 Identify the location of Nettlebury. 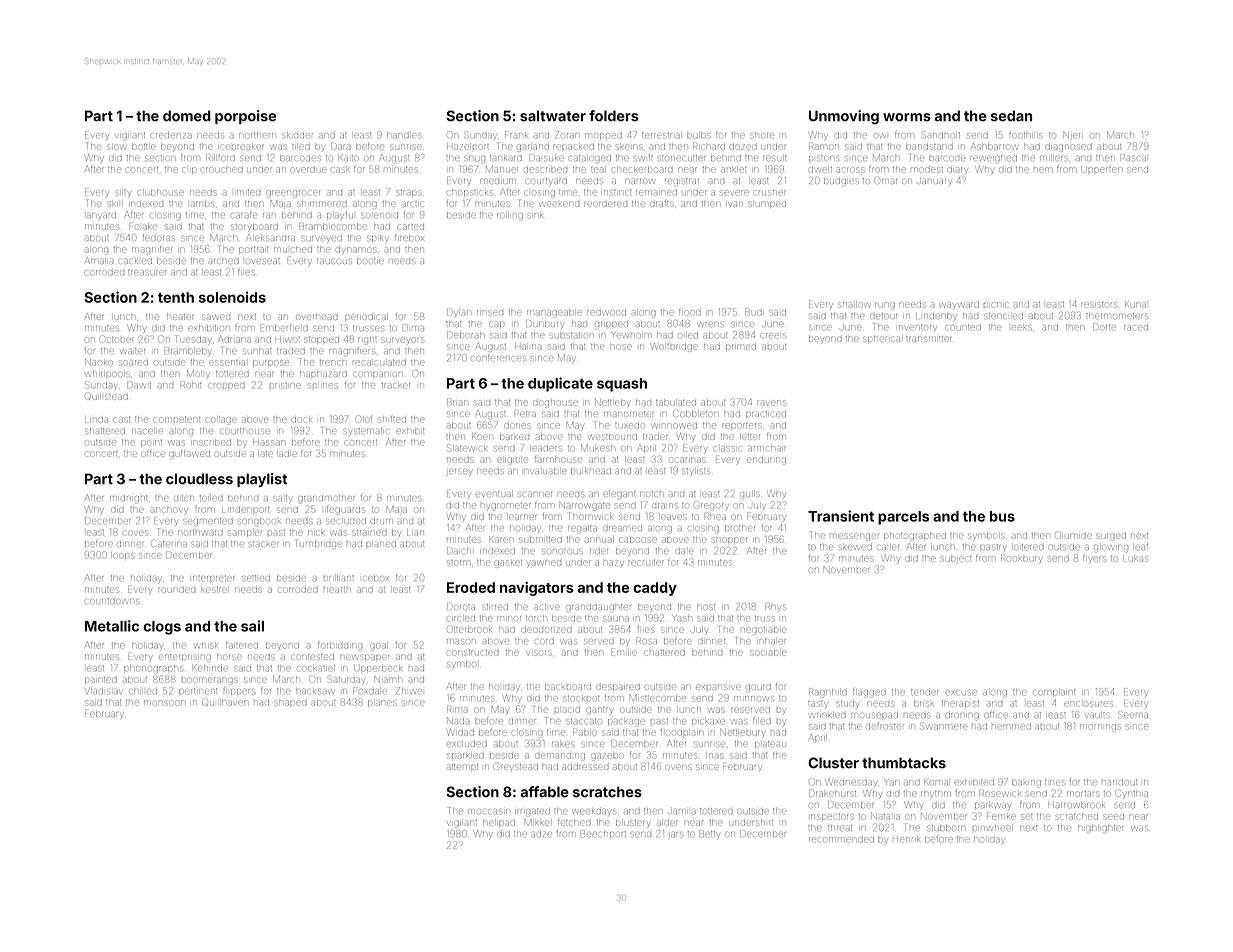
(742, 732).
